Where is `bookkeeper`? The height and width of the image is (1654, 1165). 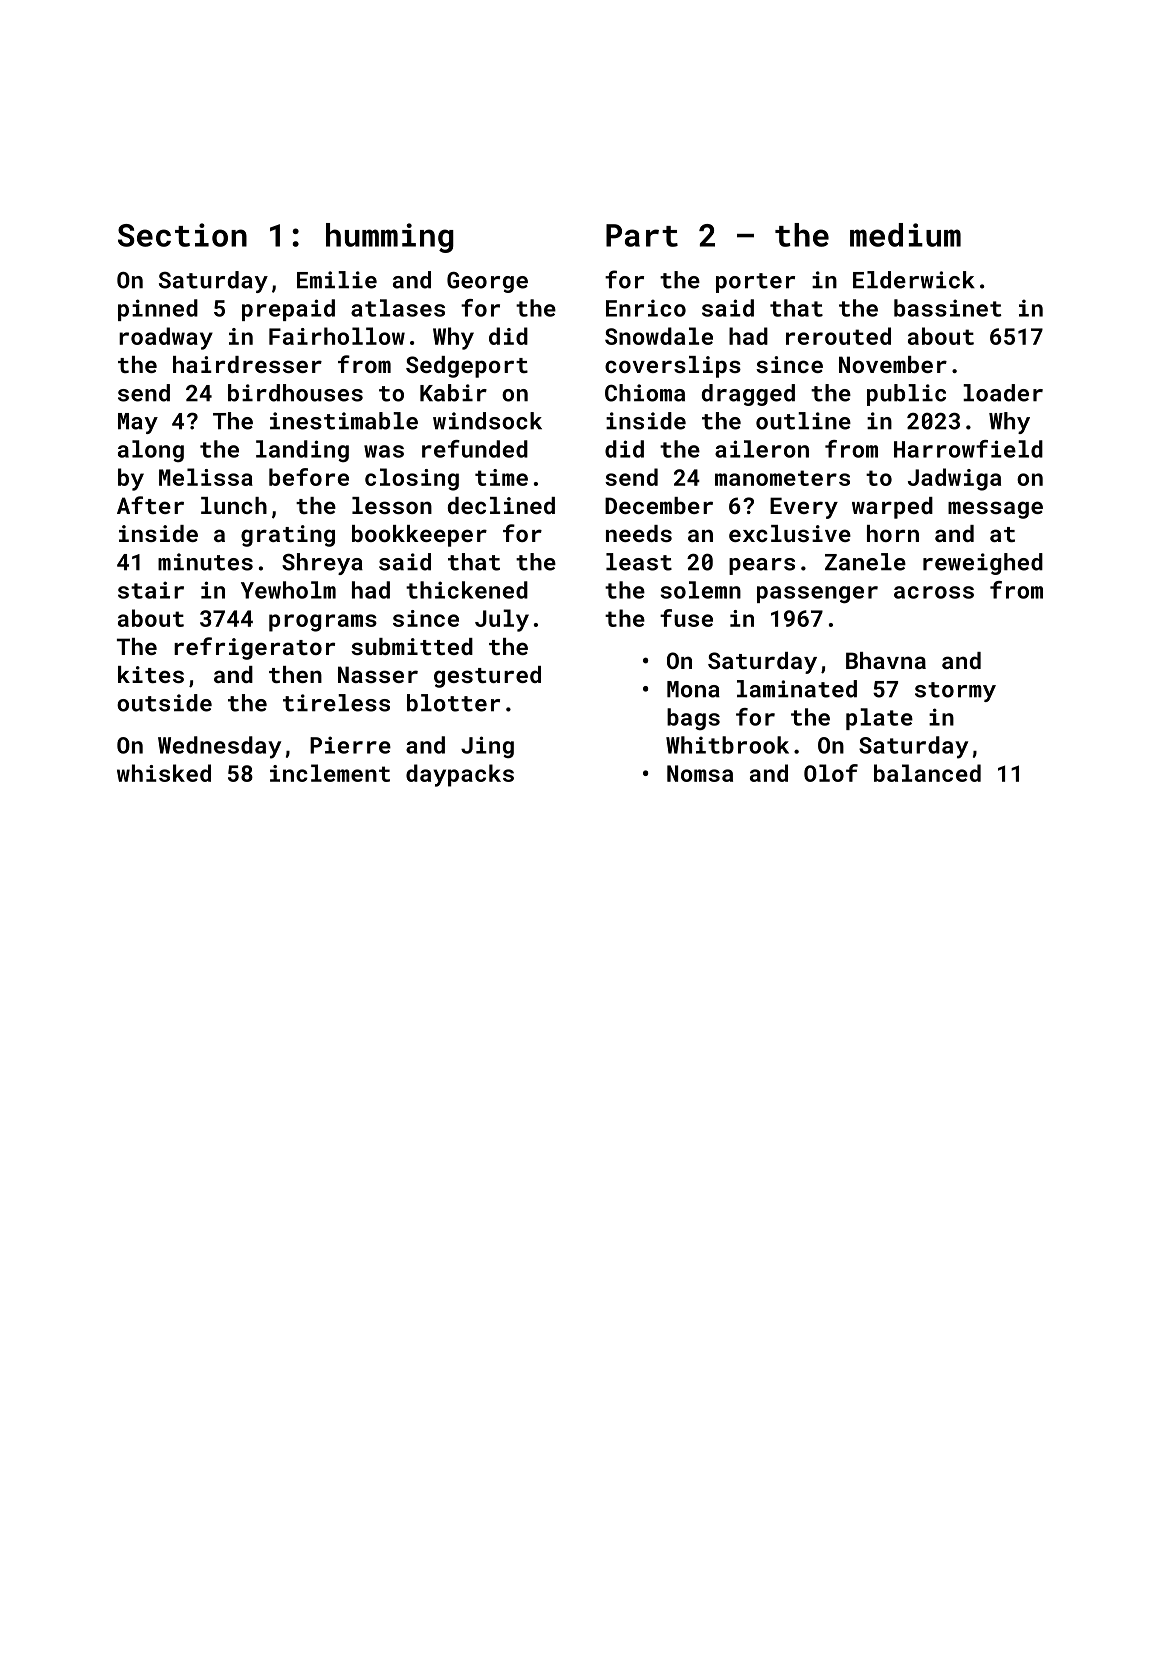 bookkeeper is located at coordinates (419, 536).
